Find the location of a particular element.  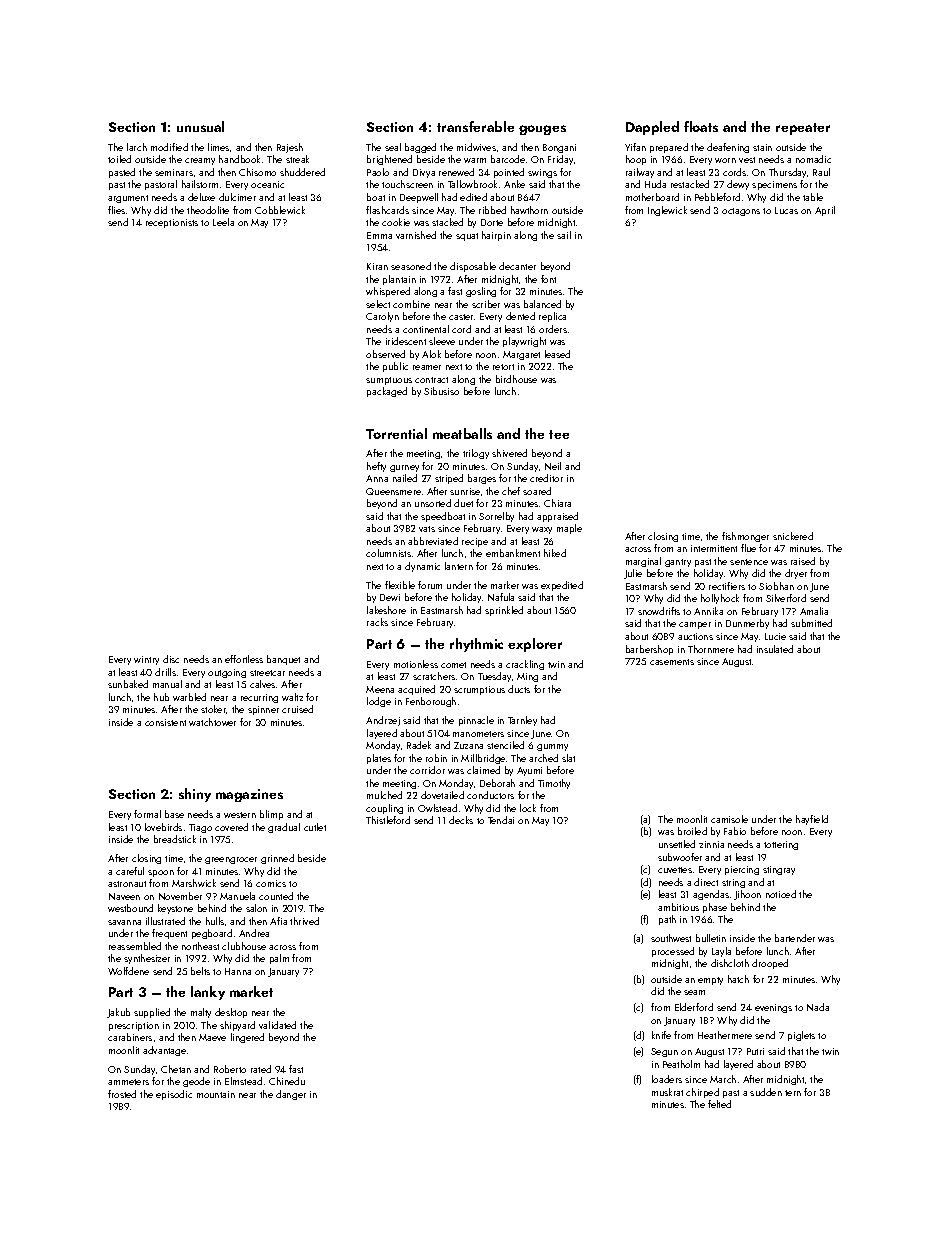

receptionists is located at coordinates (172, 223).
